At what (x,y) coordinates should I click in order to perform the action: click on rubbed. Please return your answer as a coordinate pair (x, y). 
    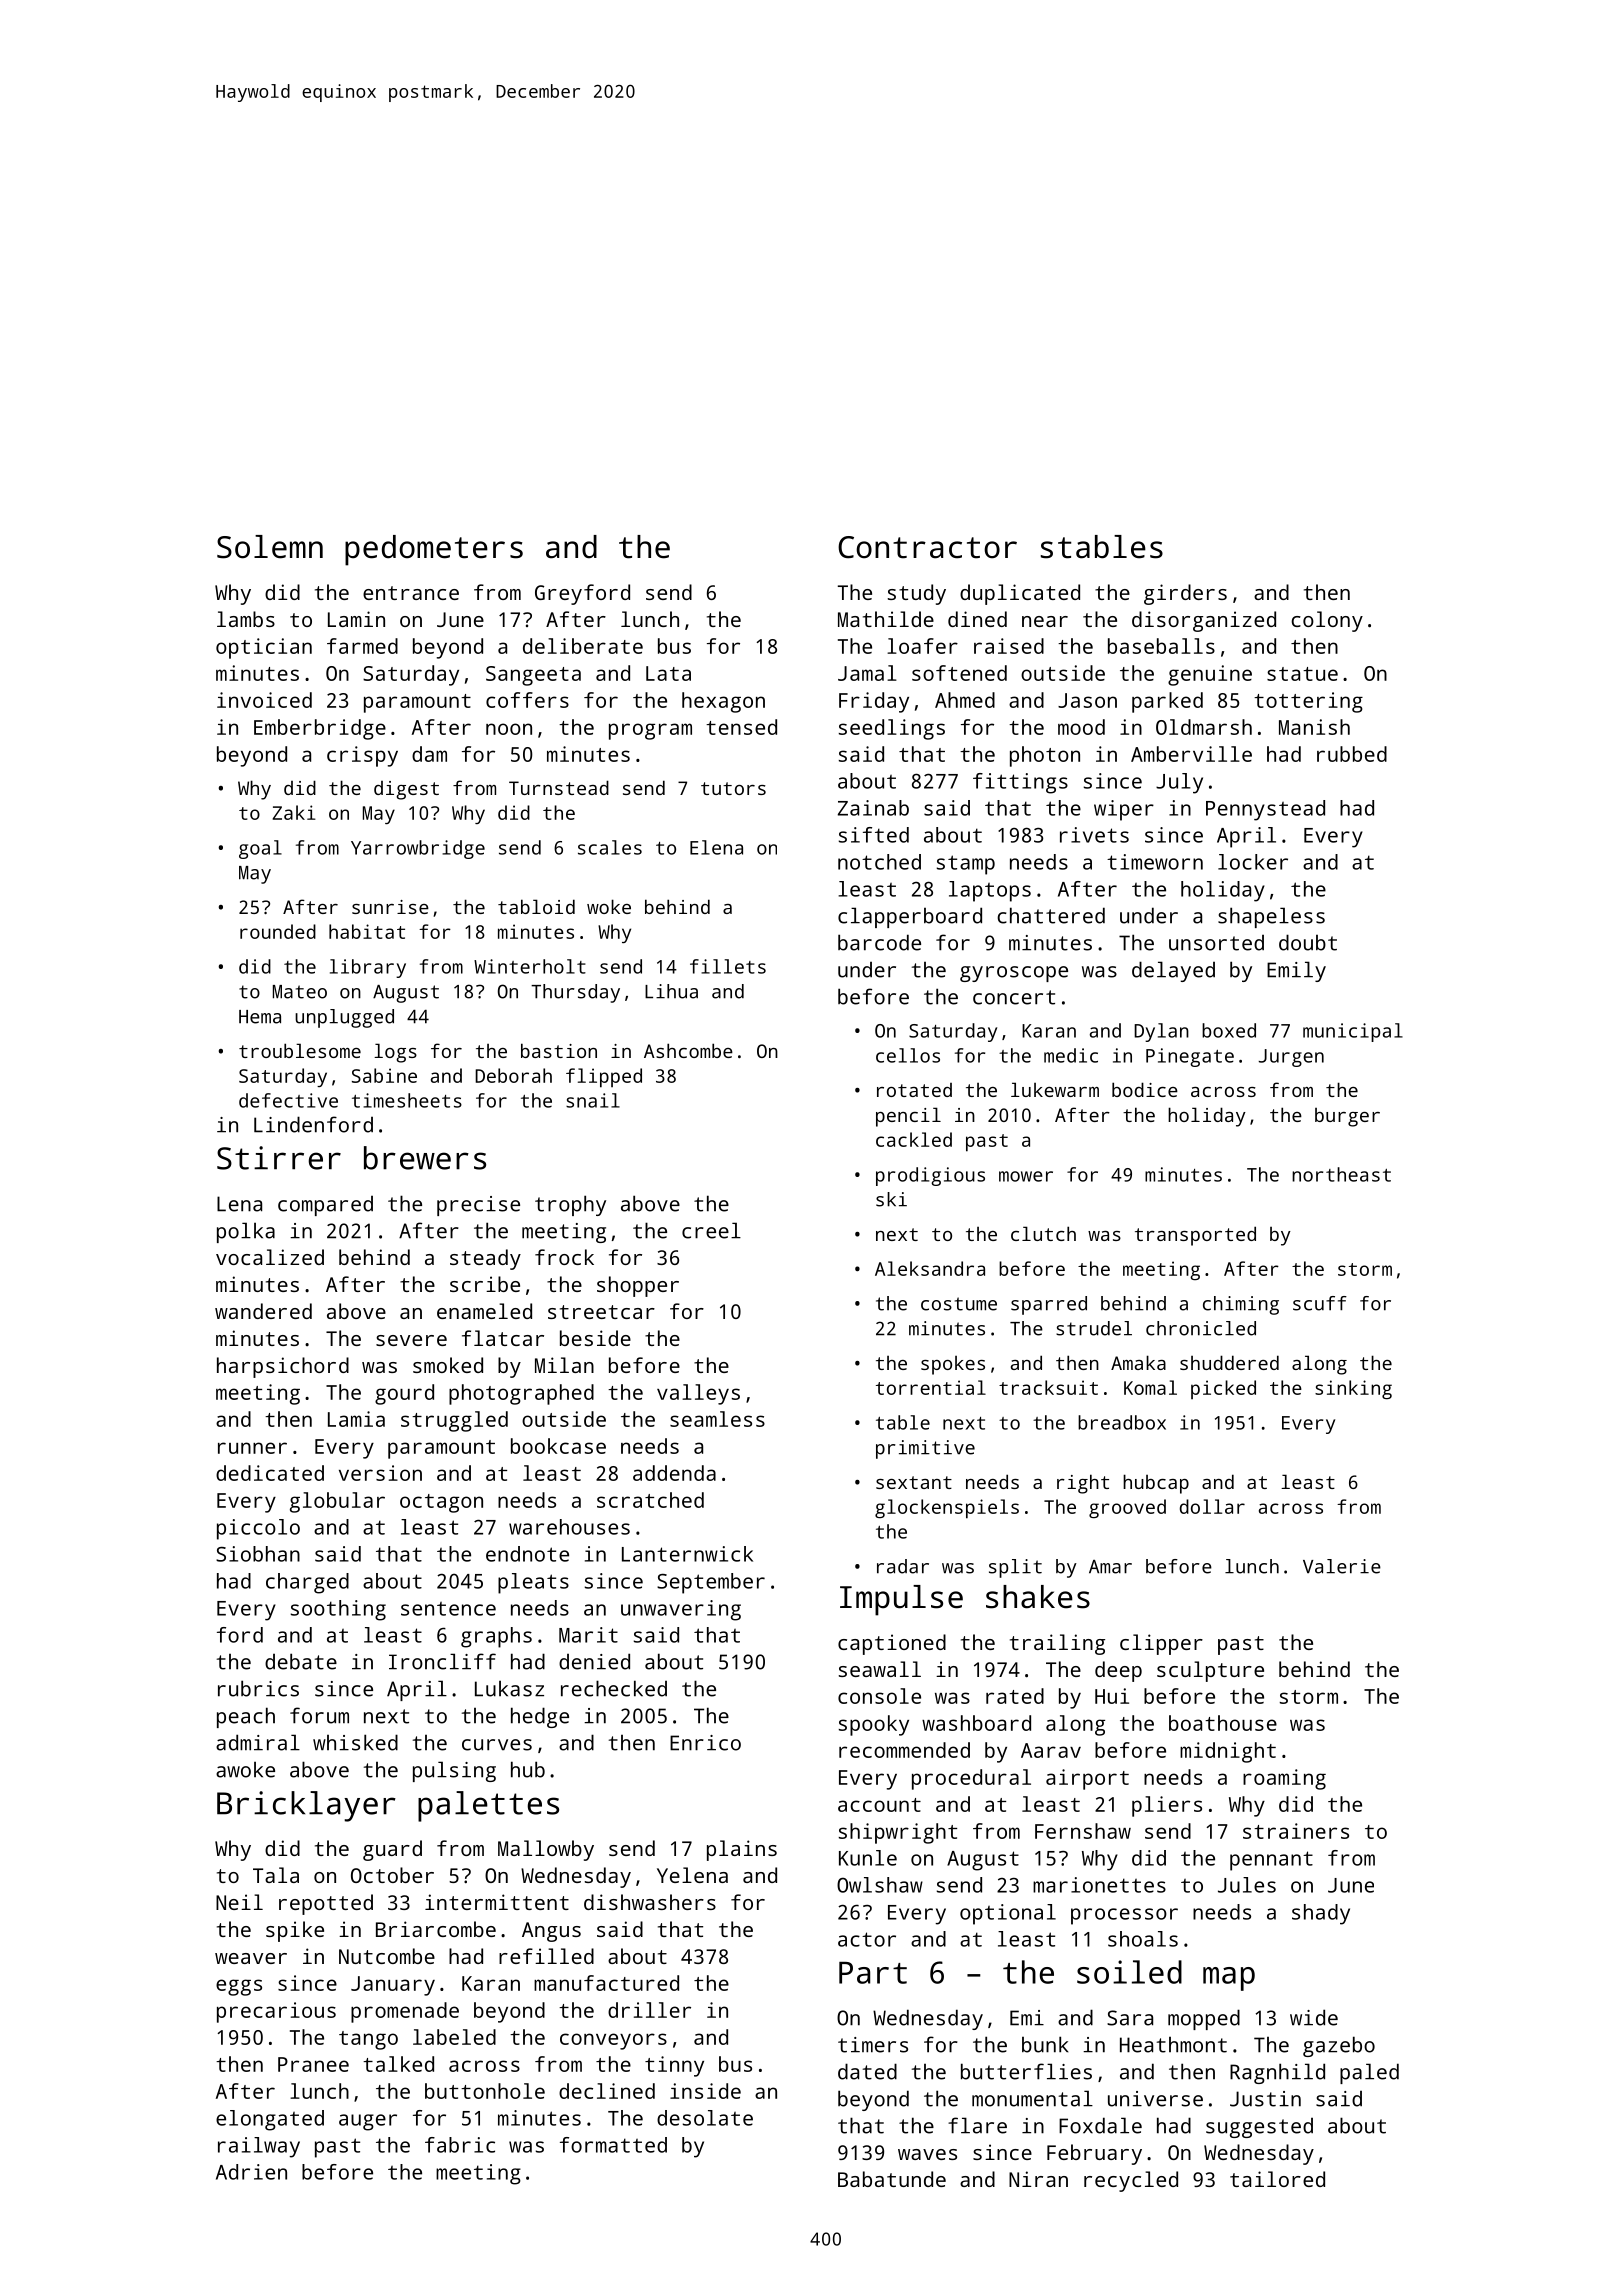
    Looking at the image, I should click on (1352, 754).
